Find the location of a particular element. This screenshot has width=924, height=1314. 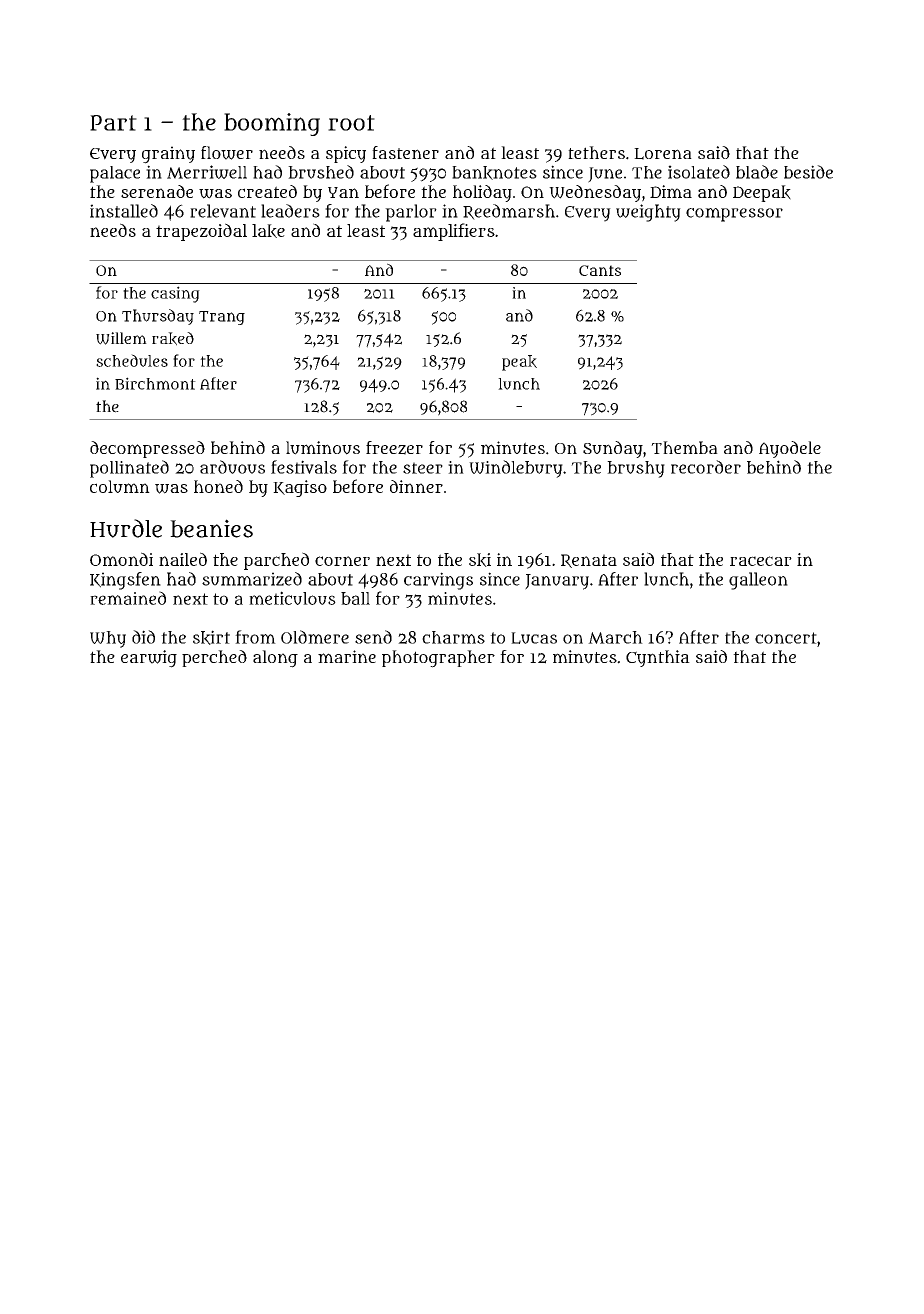

installed is located at coordinates (124, 211).
